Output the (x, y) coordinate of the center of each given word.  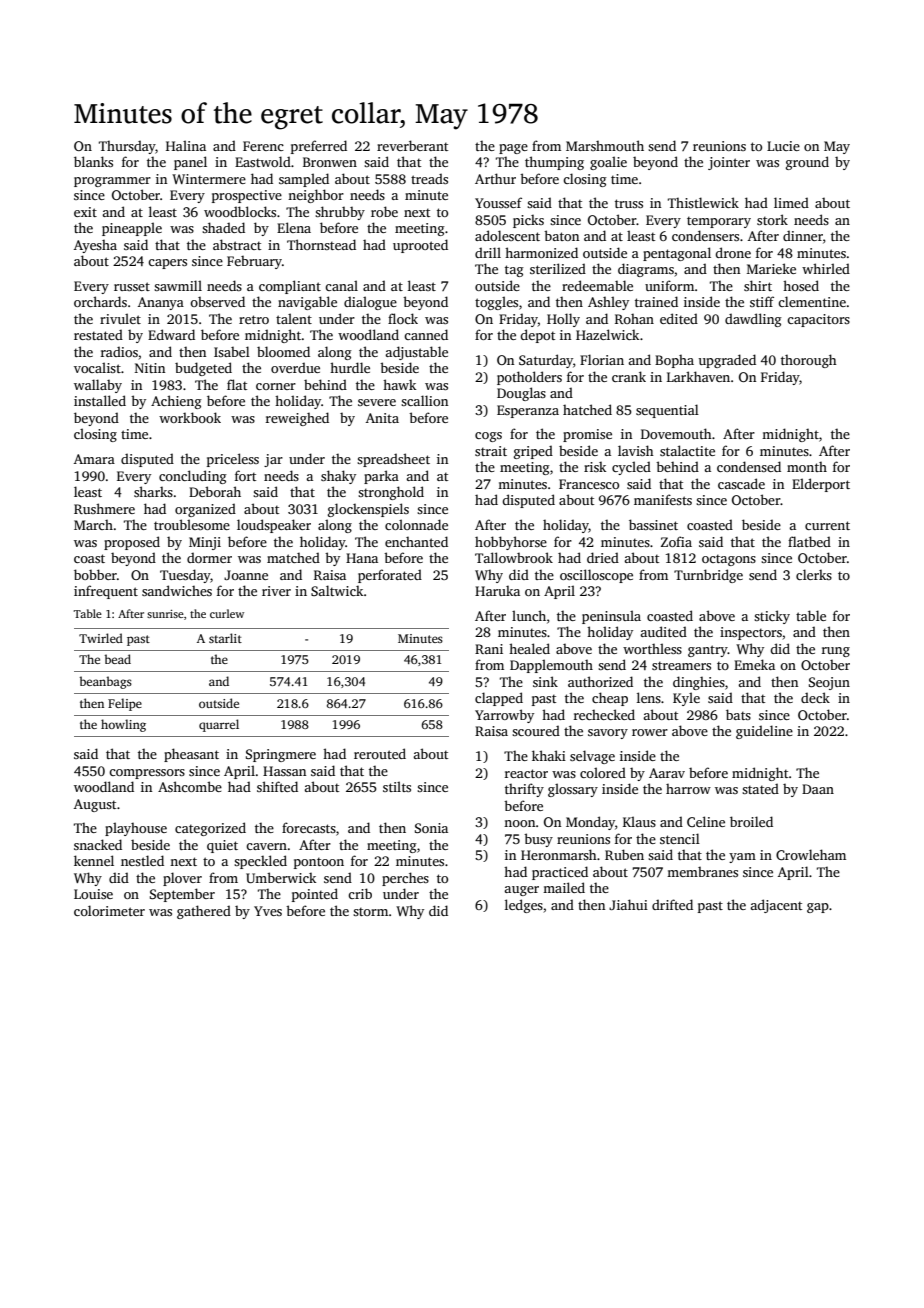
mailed (564, 887)
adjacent (776, 906)
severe (377, 402)
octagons (729, 560)
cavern (266, 846)
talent (294, 318)
